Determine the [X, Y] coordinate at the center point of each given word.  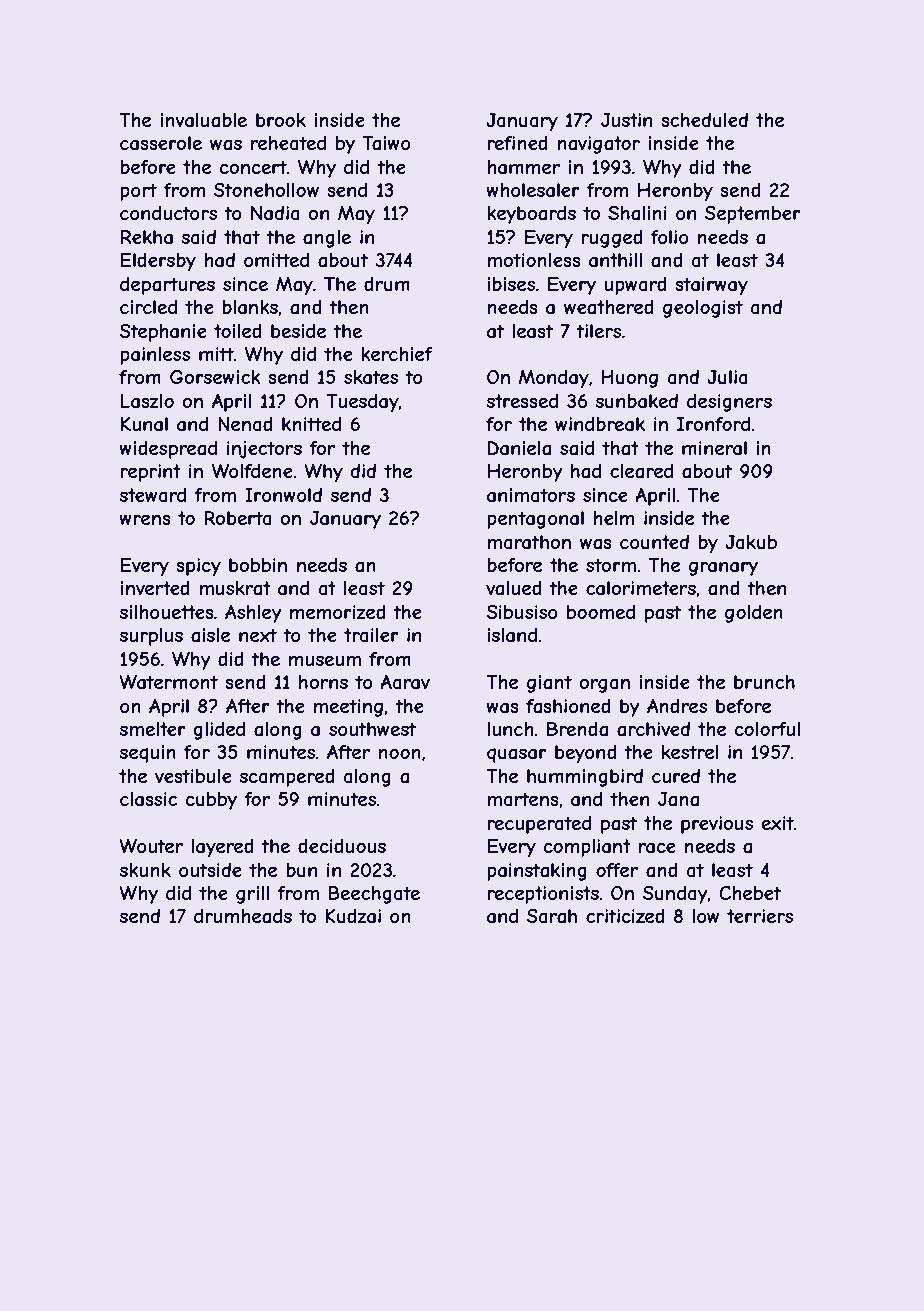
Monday [554, 379]
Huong [629, 379]
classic [148, 799]
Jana [678, 799]
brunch [764, 682]
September [753, 215]
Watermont [168, 682]
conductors [168, 213]
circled [148, 307]
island [512, 635]
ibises [511, 284]
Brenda [577, 729]
